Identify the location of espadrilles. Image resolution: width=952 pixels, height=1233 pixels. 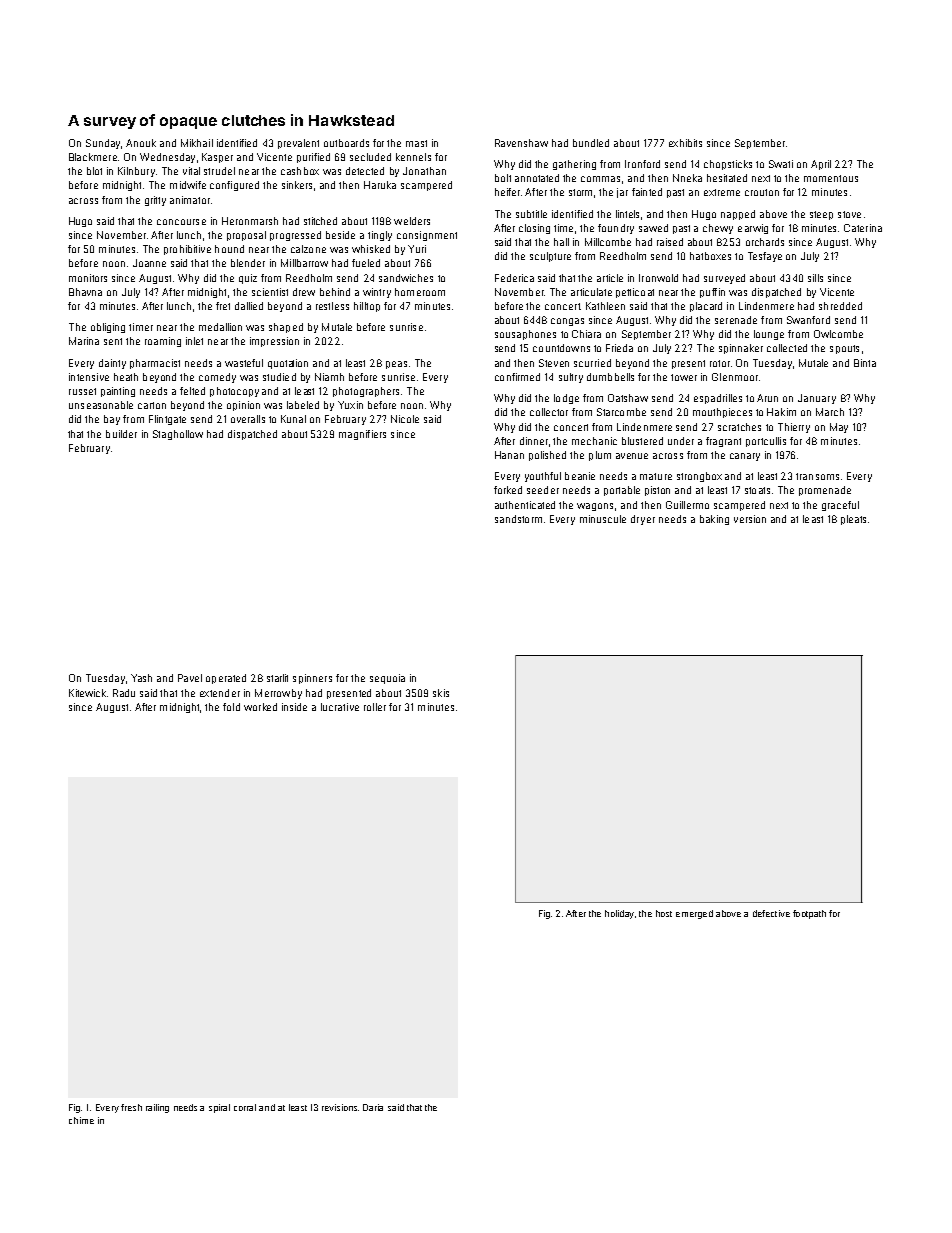
(718, 399).
